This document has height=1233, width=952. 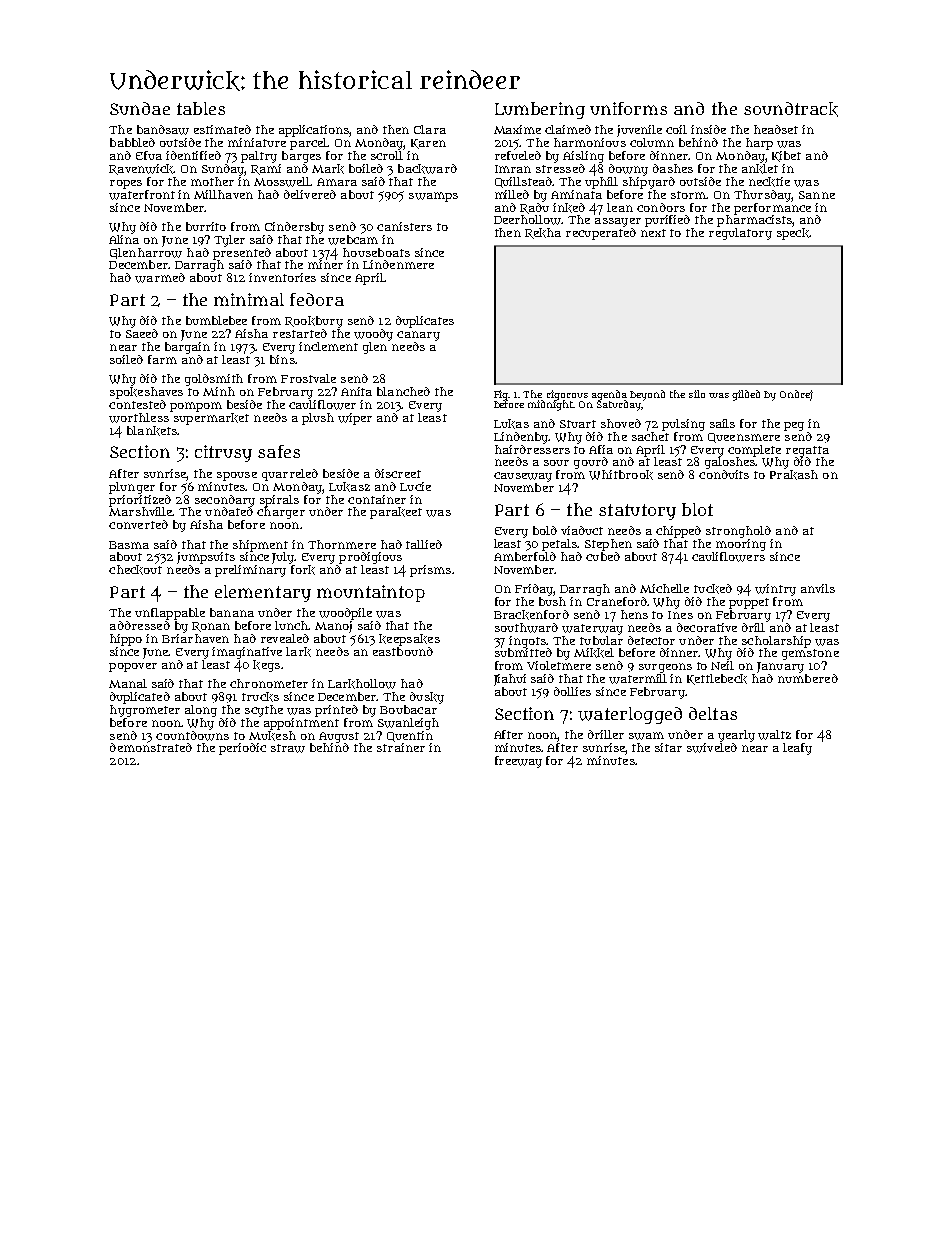 What do you see at coordinates (630, 715) in the document?
I see `waterlogged` at bounding box center [630, 715].
